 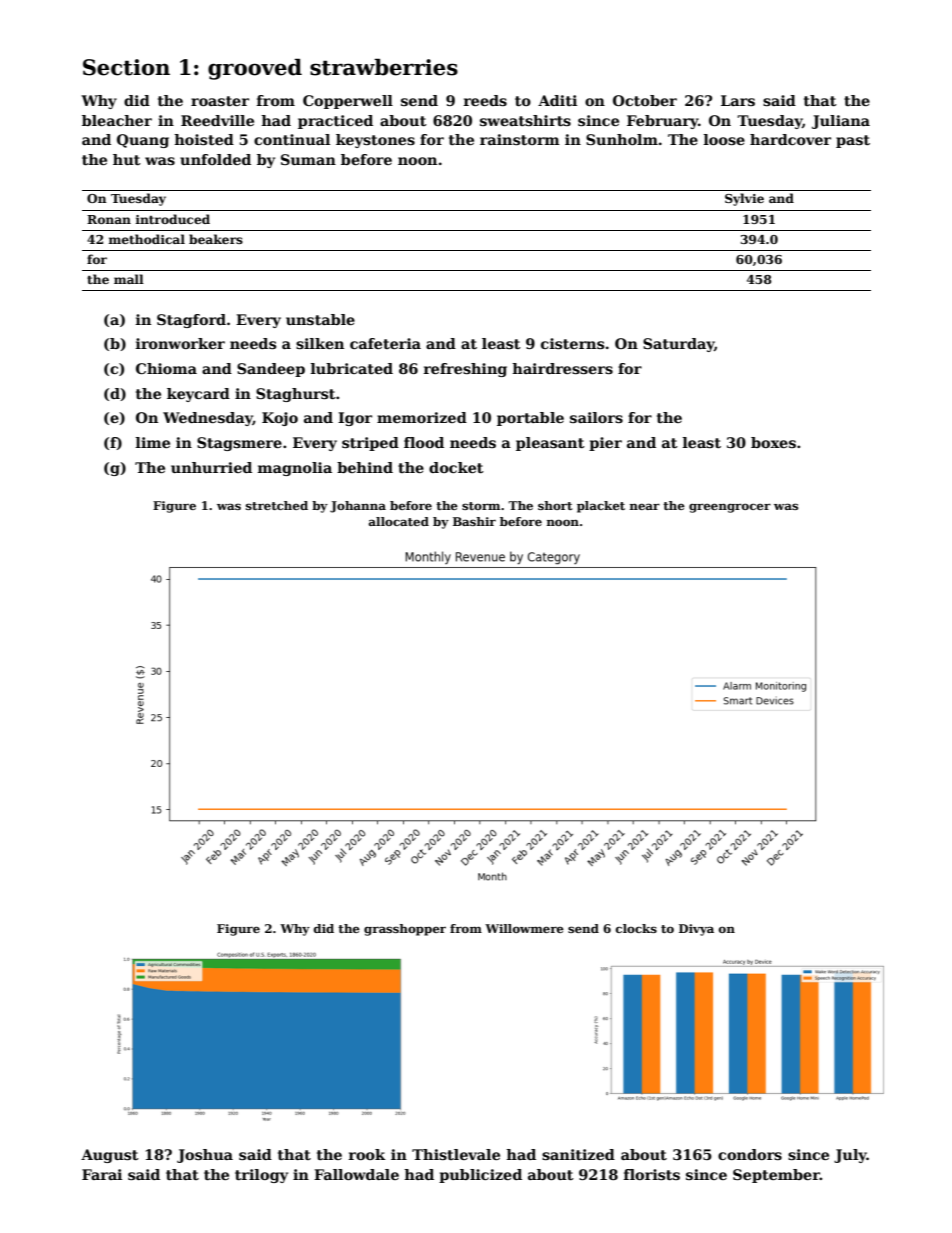 I want to click on sanitized, so click(x=578, y=1154).
